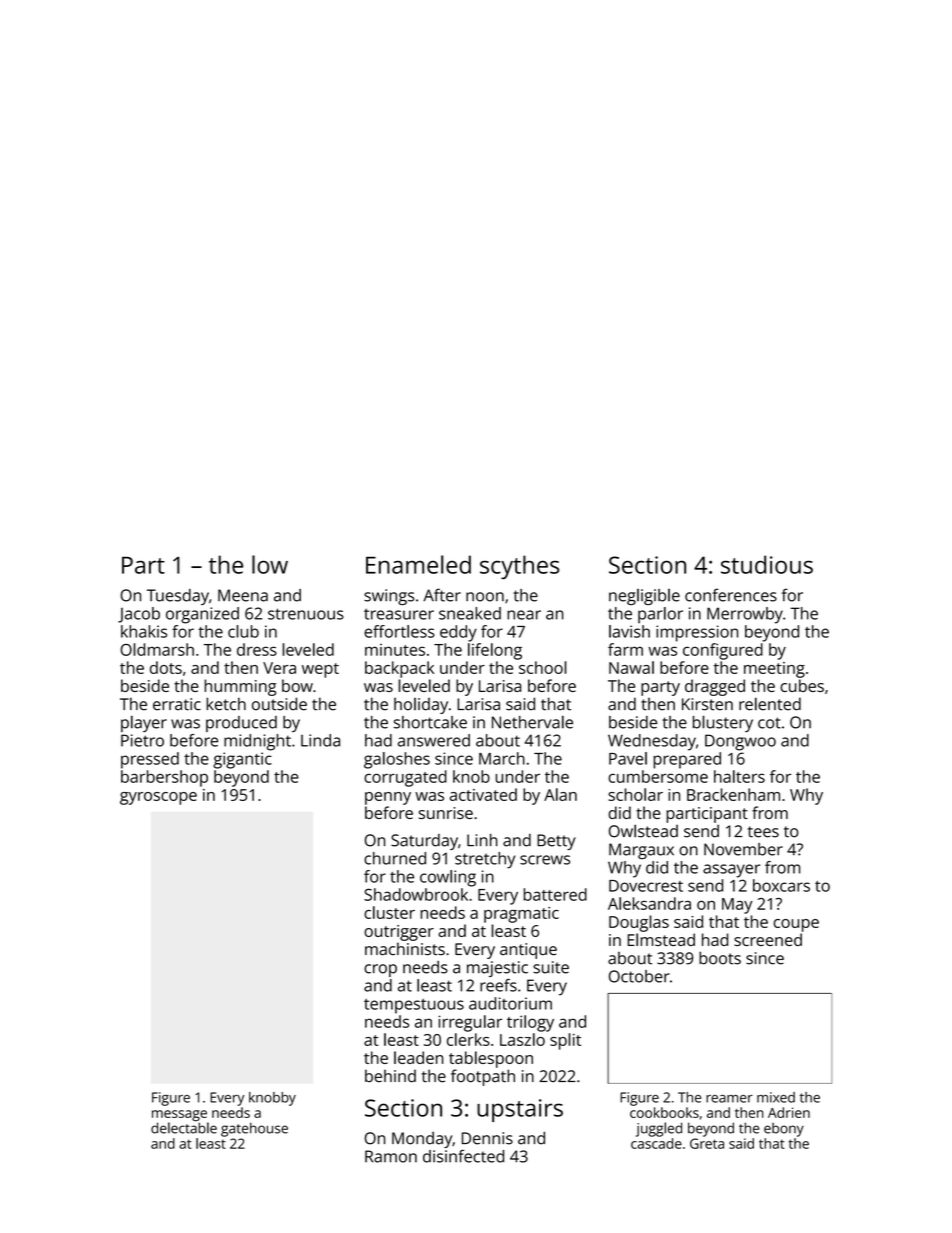 This screenshot has width=952, height=1233. I want to click on majestic, so click(497, 969).
